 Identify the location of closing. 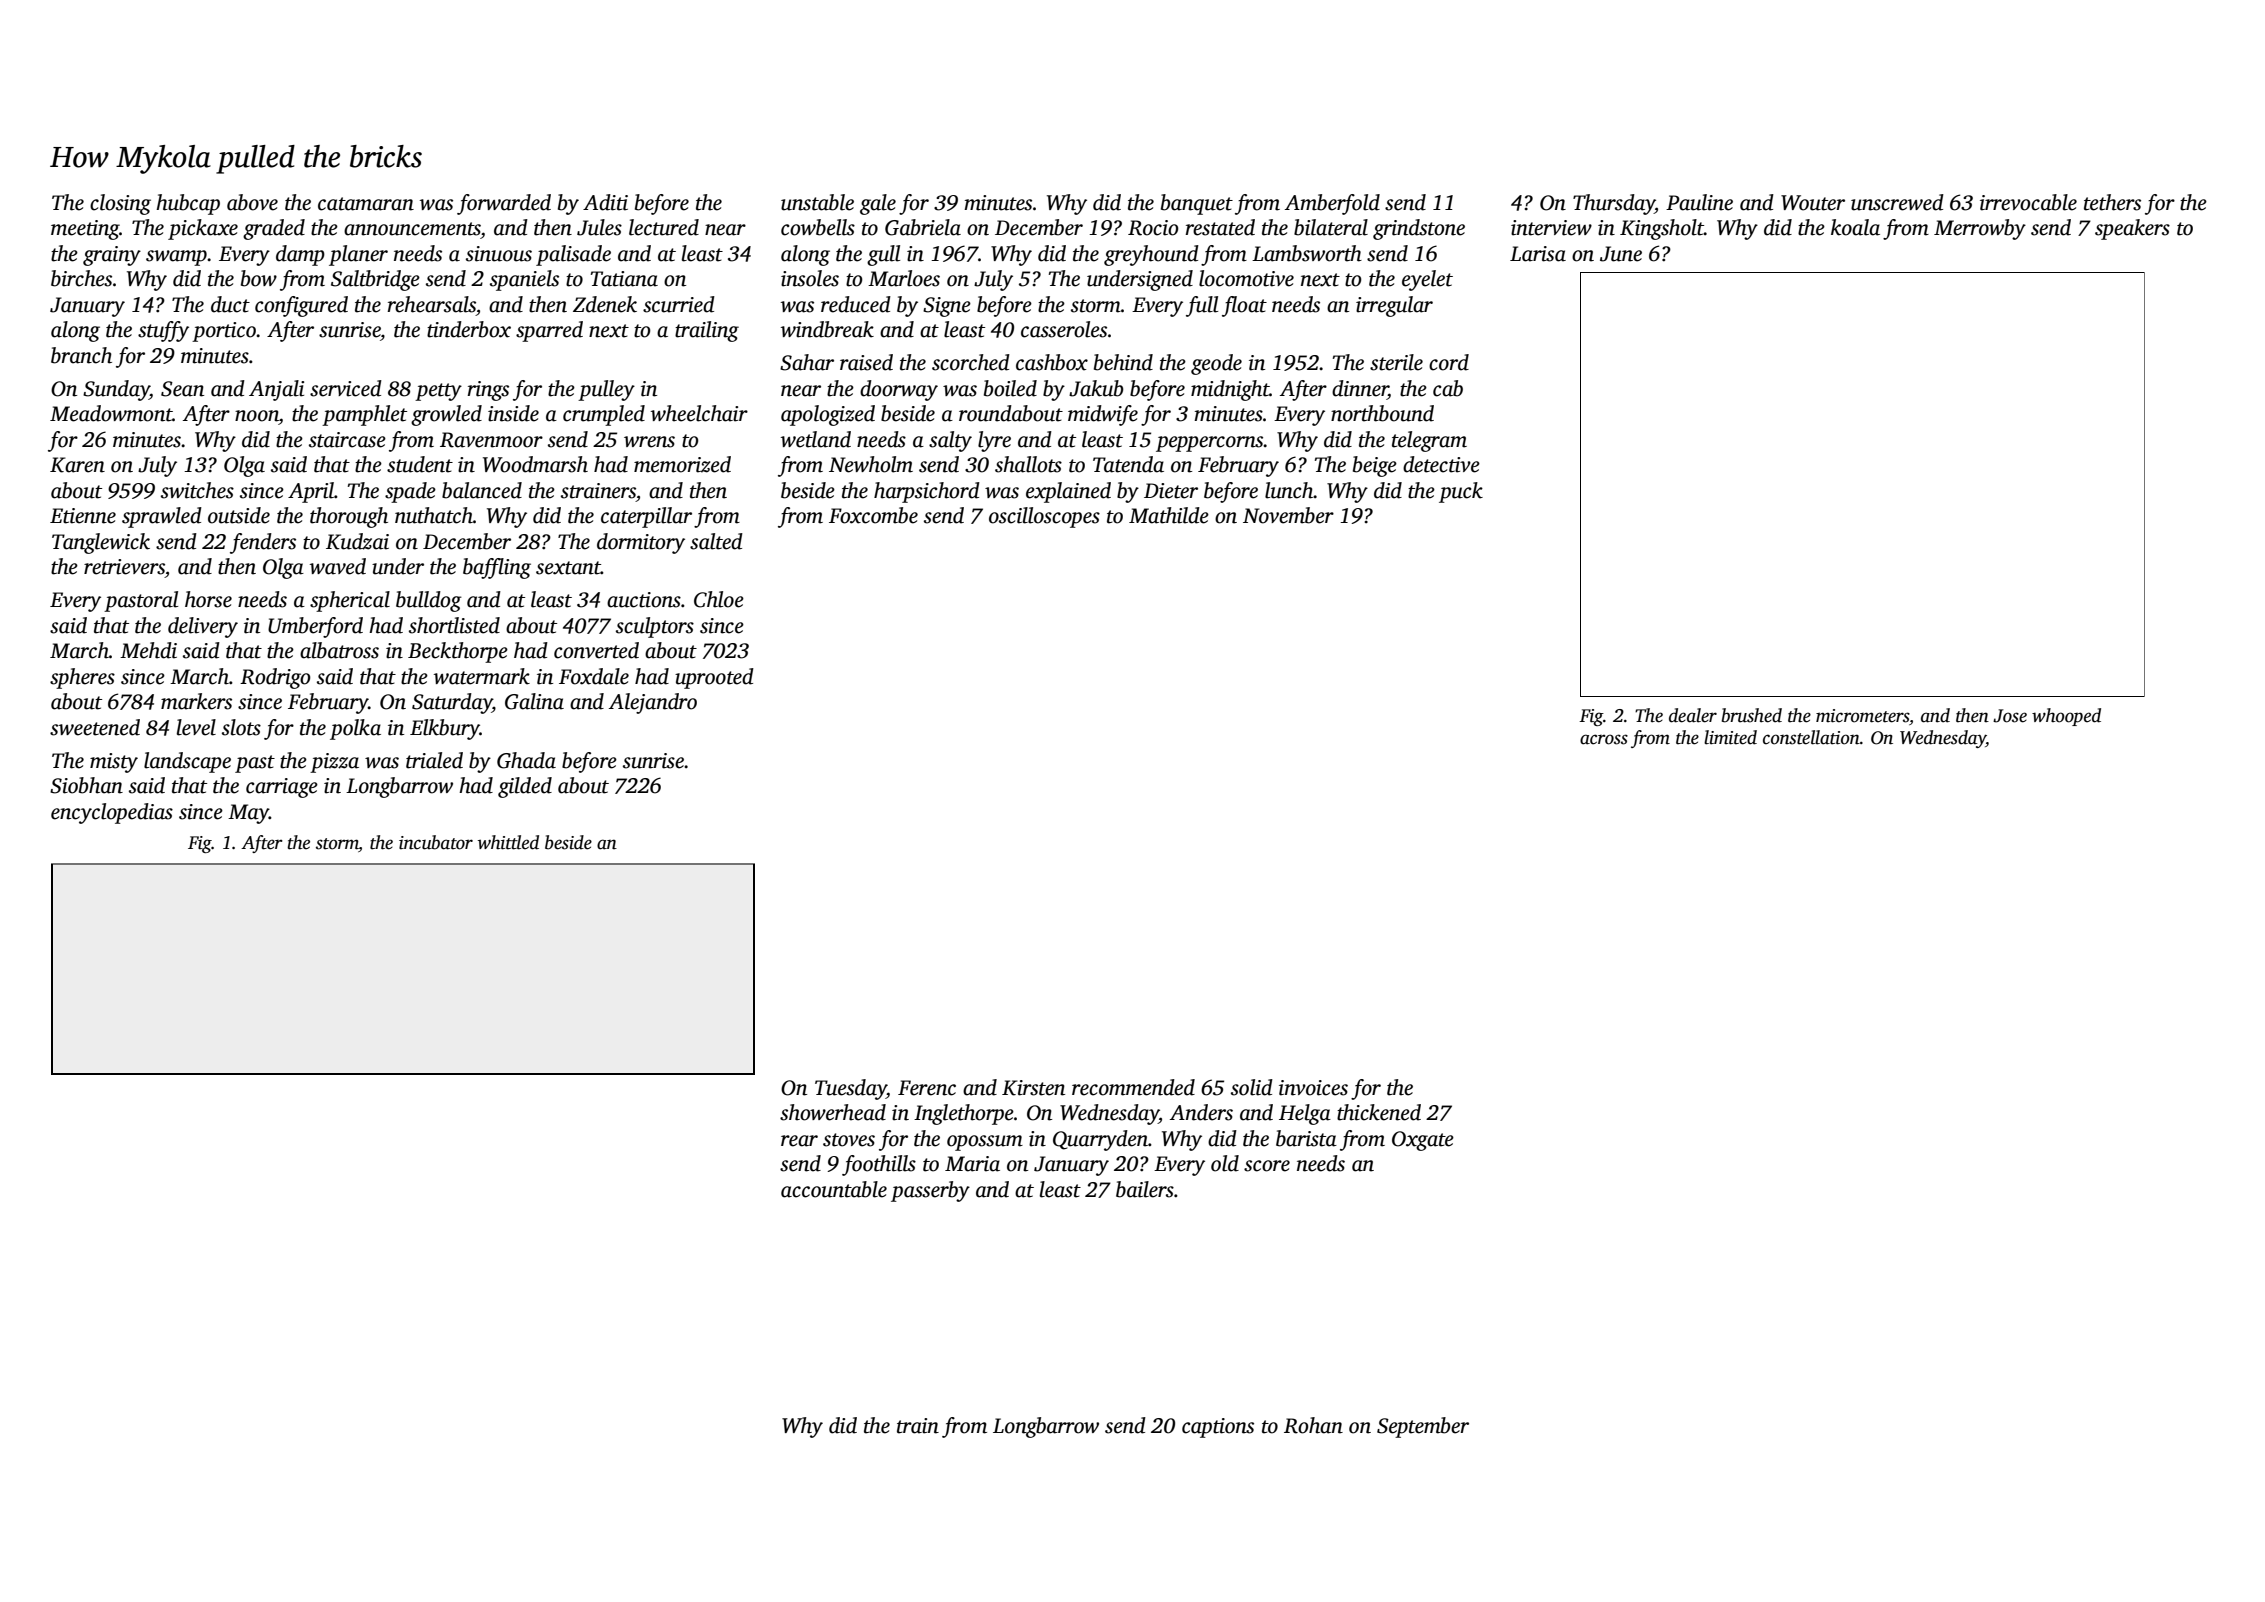
(120, 204).
